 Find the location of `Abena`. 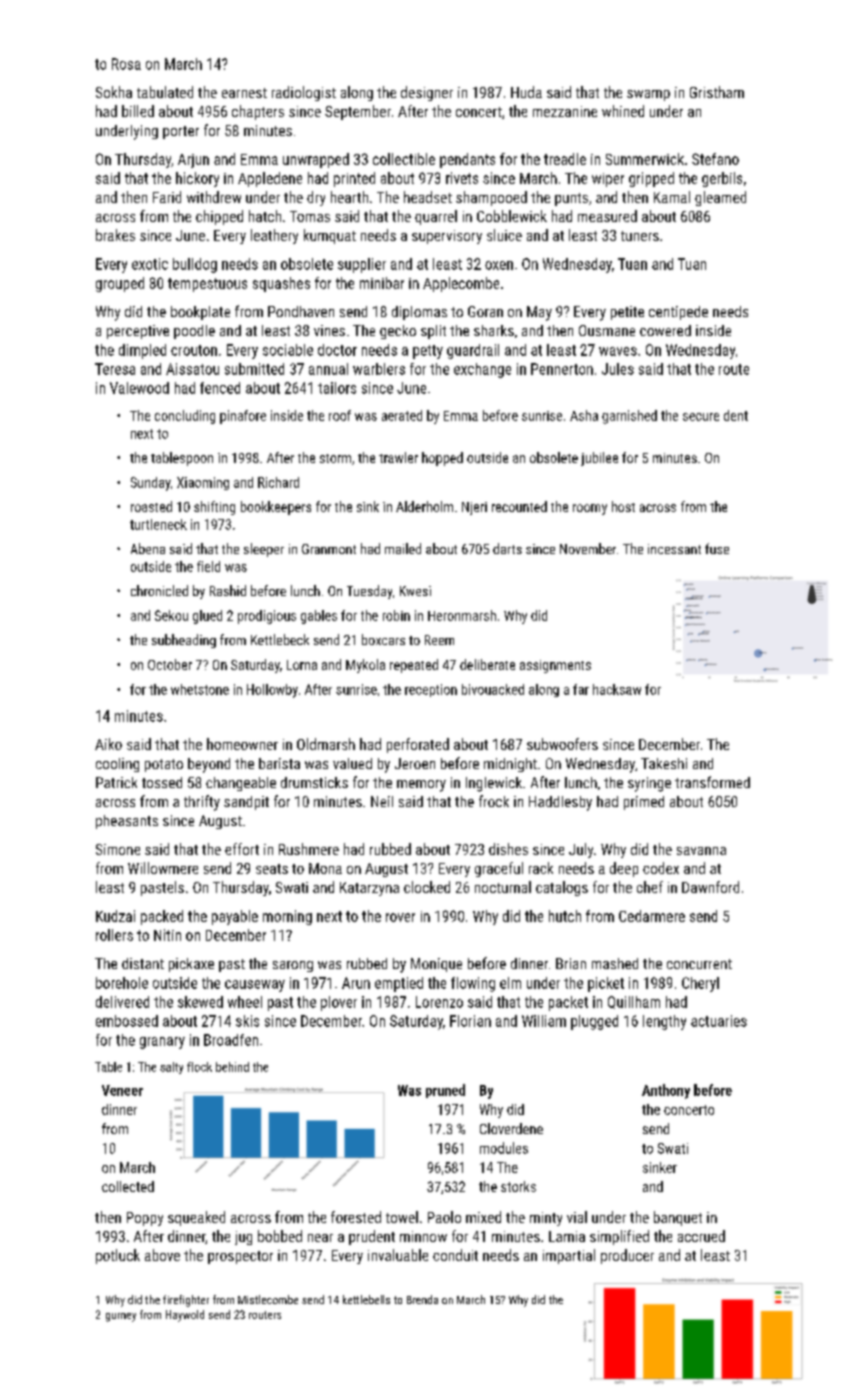

Abena is located at coordinates (148, 548).
